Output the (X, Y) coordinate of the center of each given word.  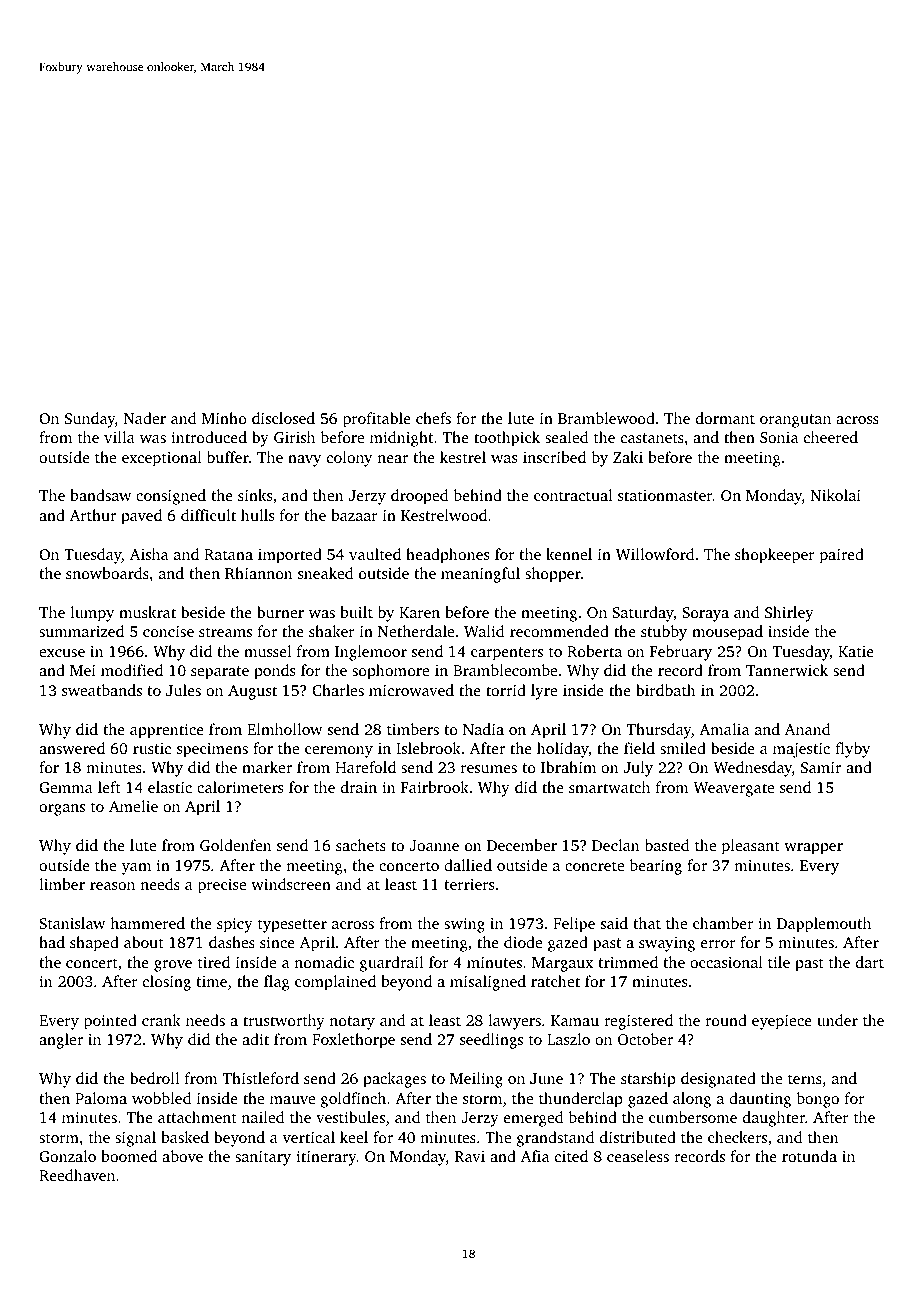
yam (136, 869)
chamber (723, 923)
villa (119, 437)
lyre (544, 692)
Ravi (470, 1156)
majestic (801, 750)
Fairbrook (435, 787)
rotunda (809, 1156)
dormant (725, 418)
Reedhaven (77, 1175)
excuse (62, 653)
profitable (377, 420)
